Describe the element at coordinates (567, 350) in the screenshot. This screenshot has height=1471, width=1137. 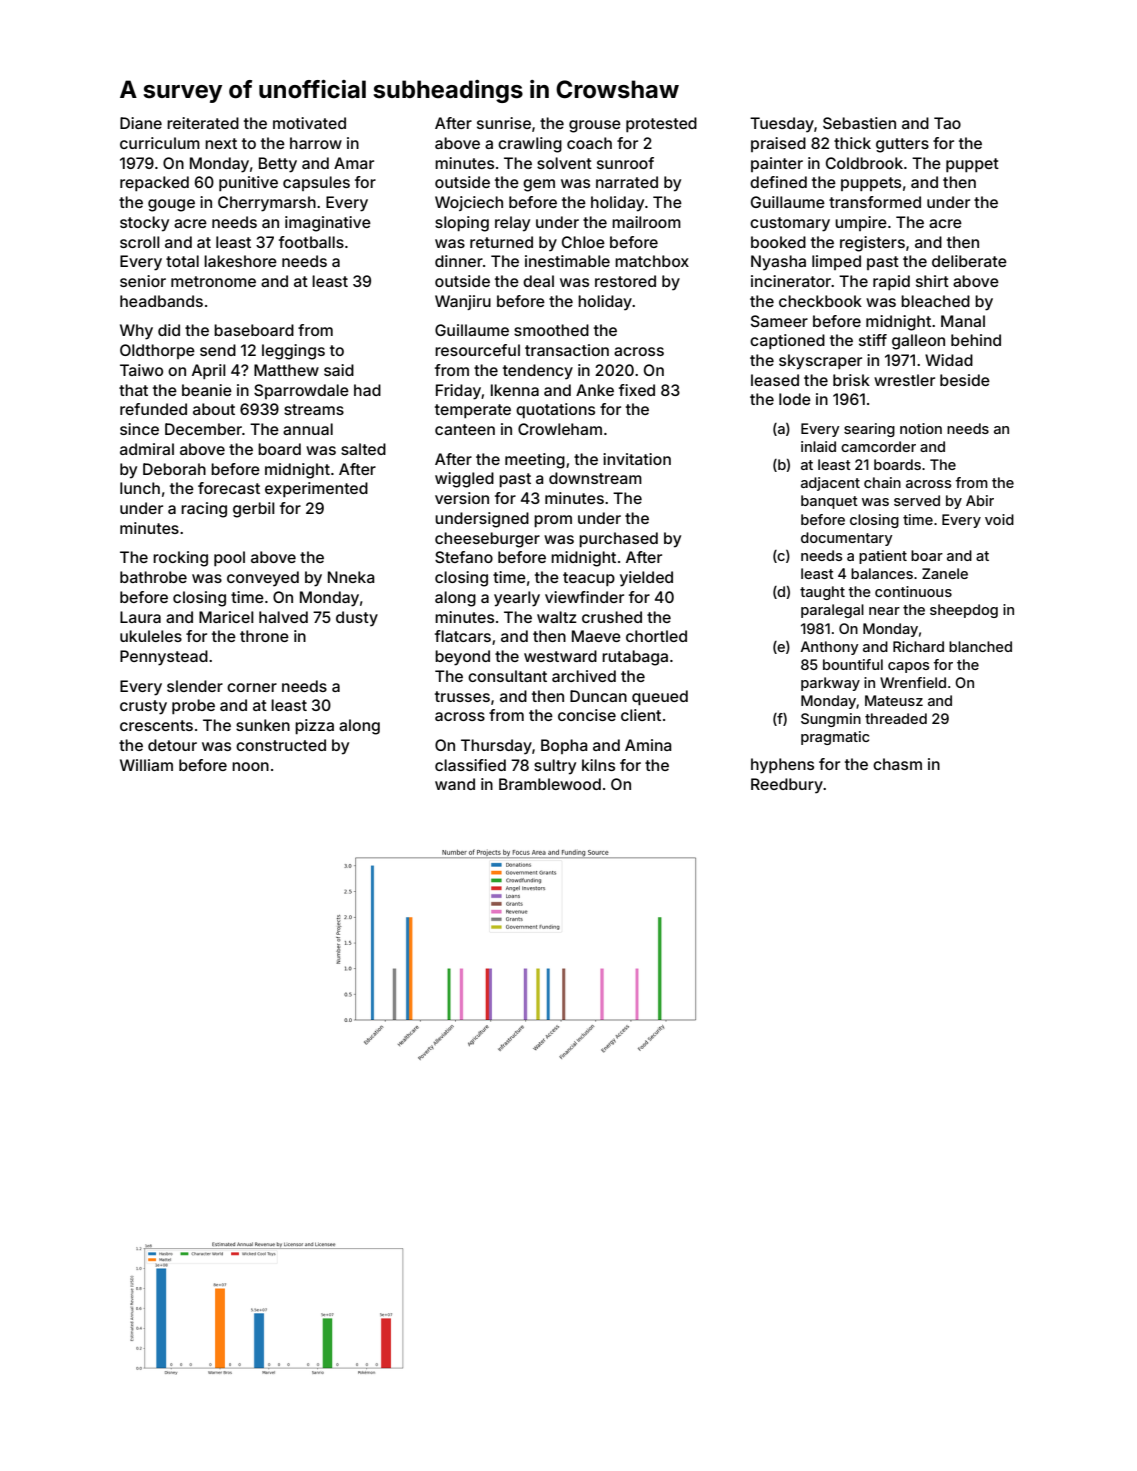
I see `transaction` at that location.
